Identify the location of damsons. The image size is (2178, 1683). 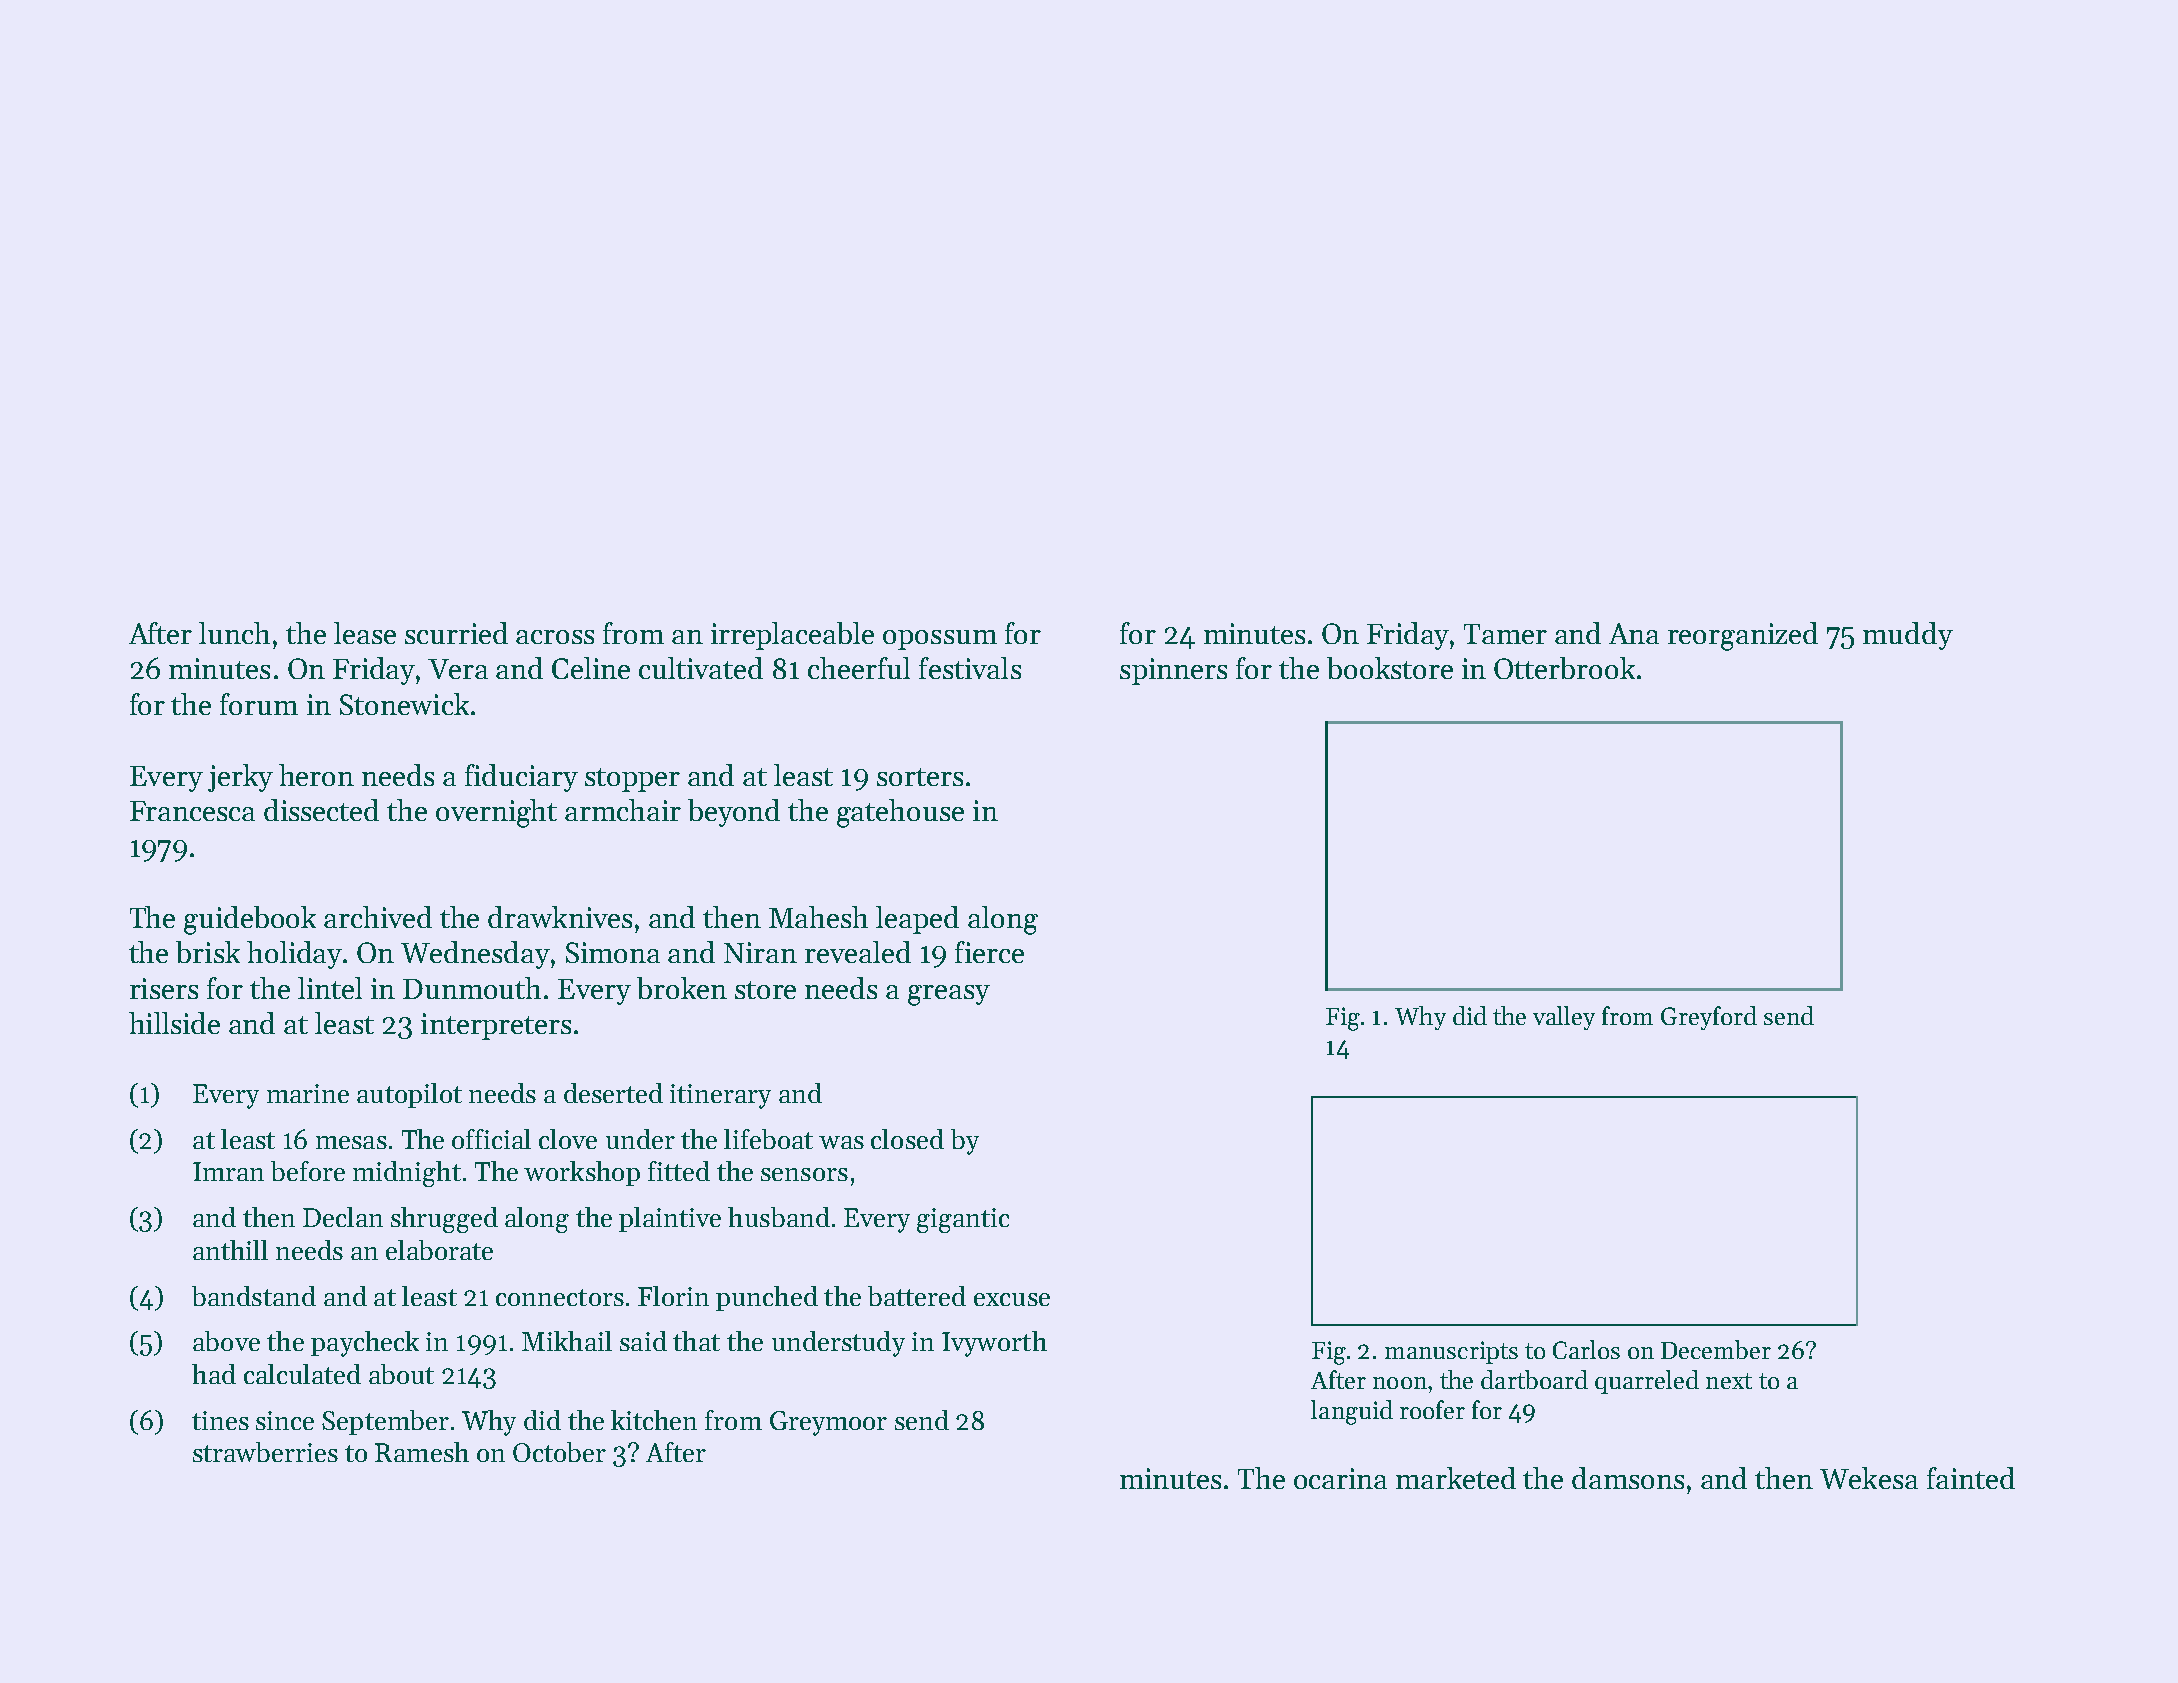
(1628, 1478).
